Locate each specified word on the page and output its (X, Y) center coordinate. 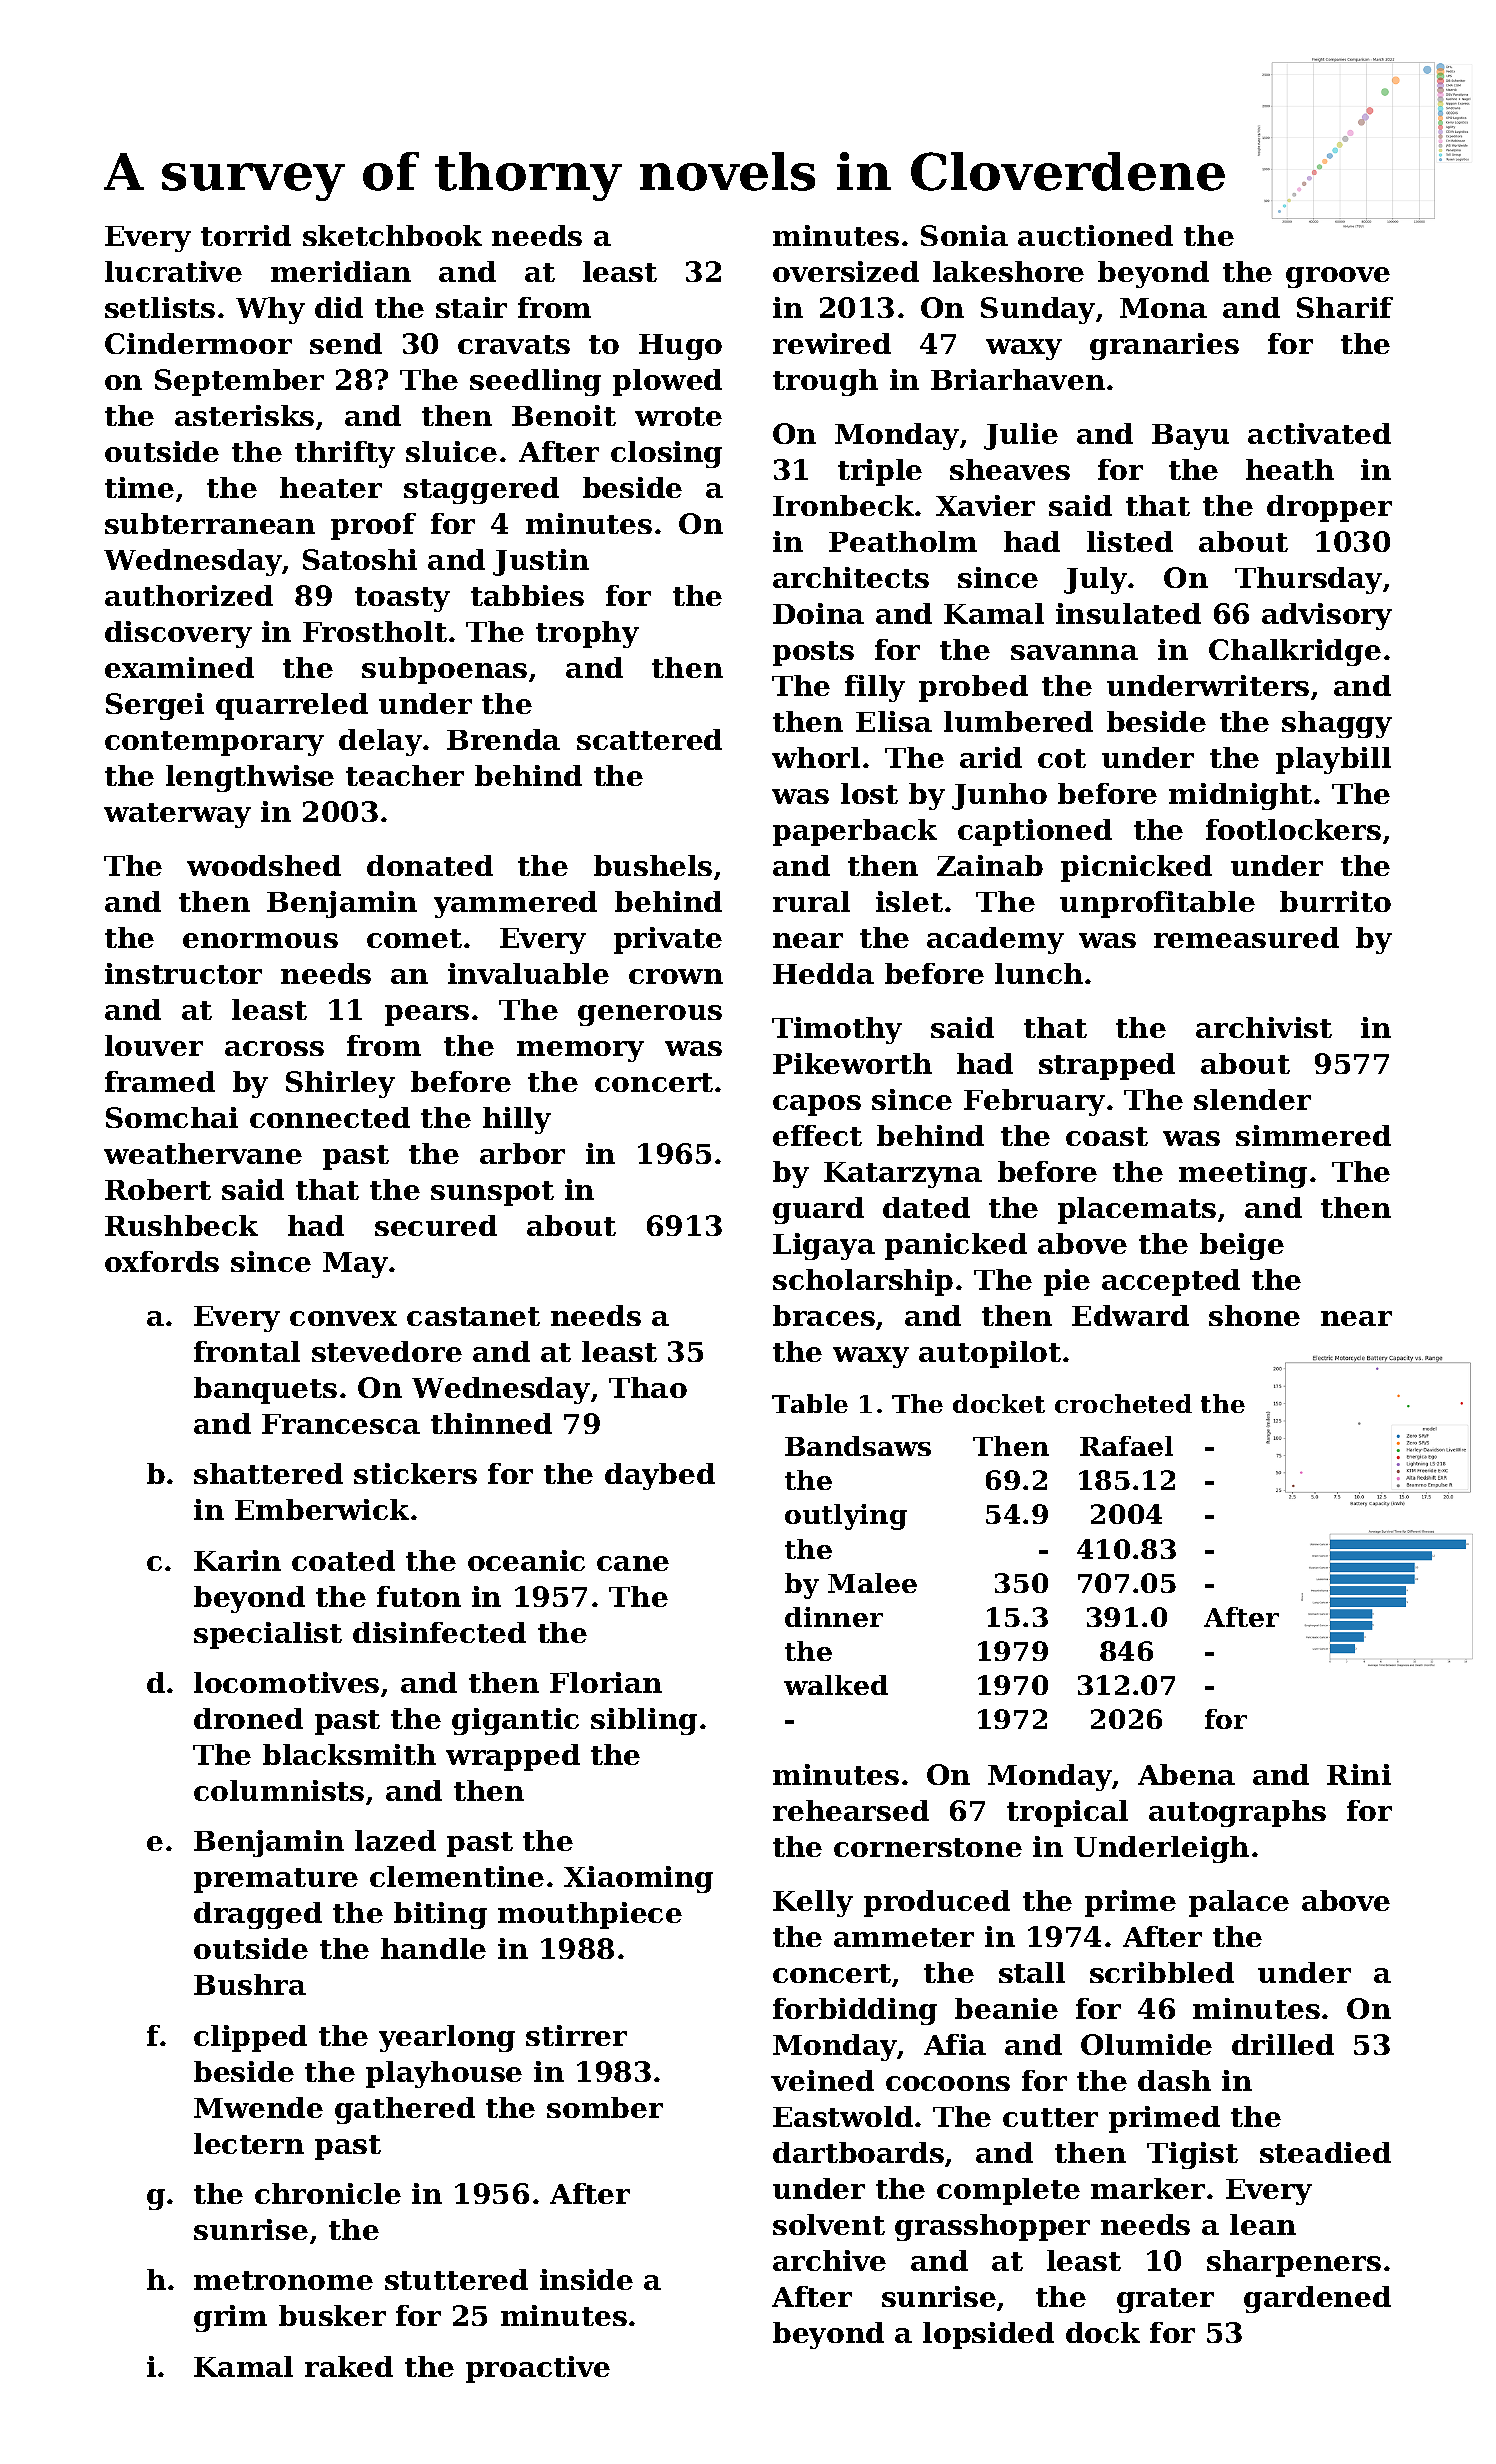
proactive (538, 2369)
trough (825, 382)
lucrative (173, 271)
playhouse (444, 2074)
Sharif (1345, 307)
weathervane (203, 1153)
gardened (1317, 2299)
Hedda (823, 973)
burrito (1335, 901)
